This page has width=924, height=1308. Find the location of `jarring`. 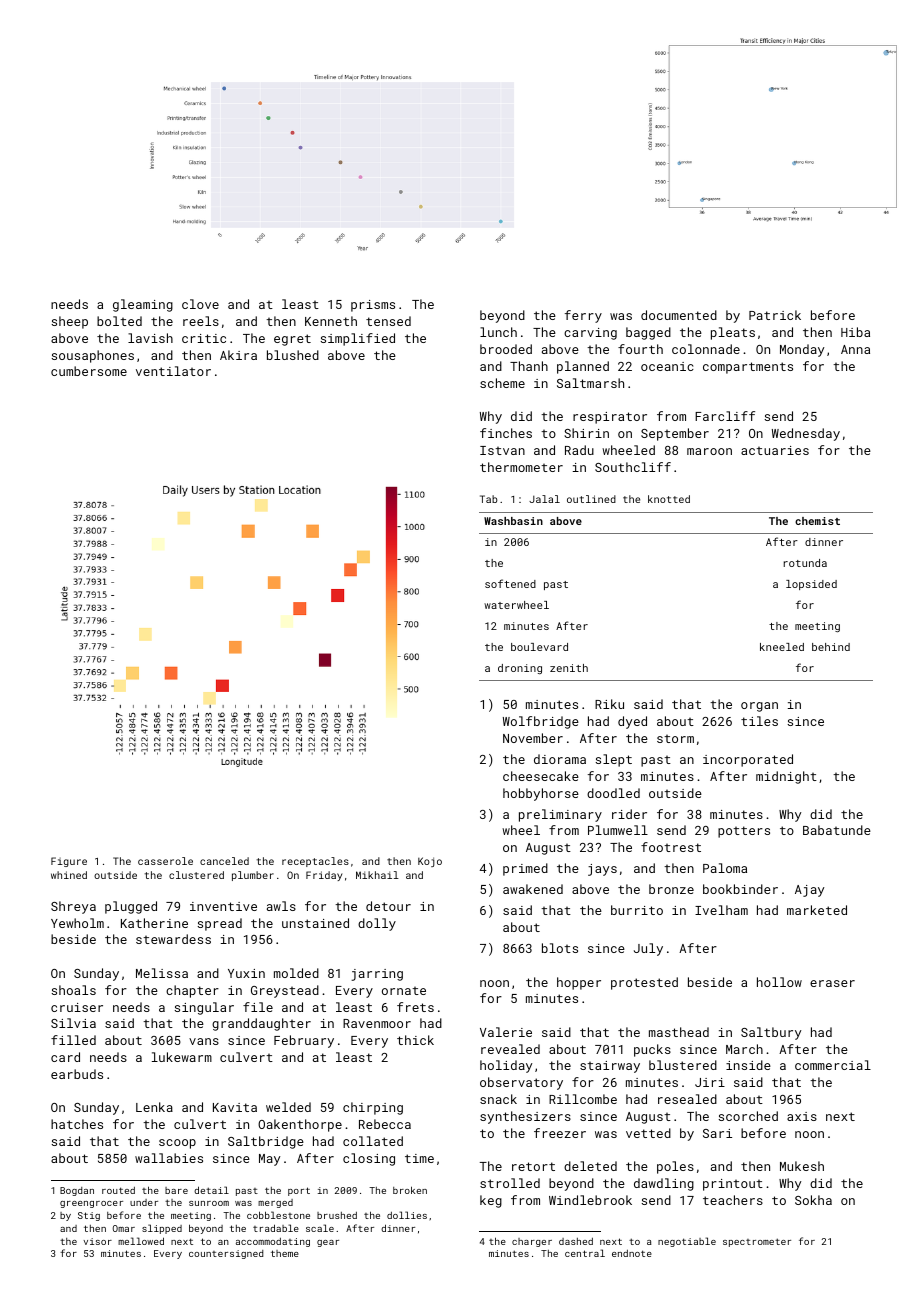

jarring is located at coordinates (377, 975).
